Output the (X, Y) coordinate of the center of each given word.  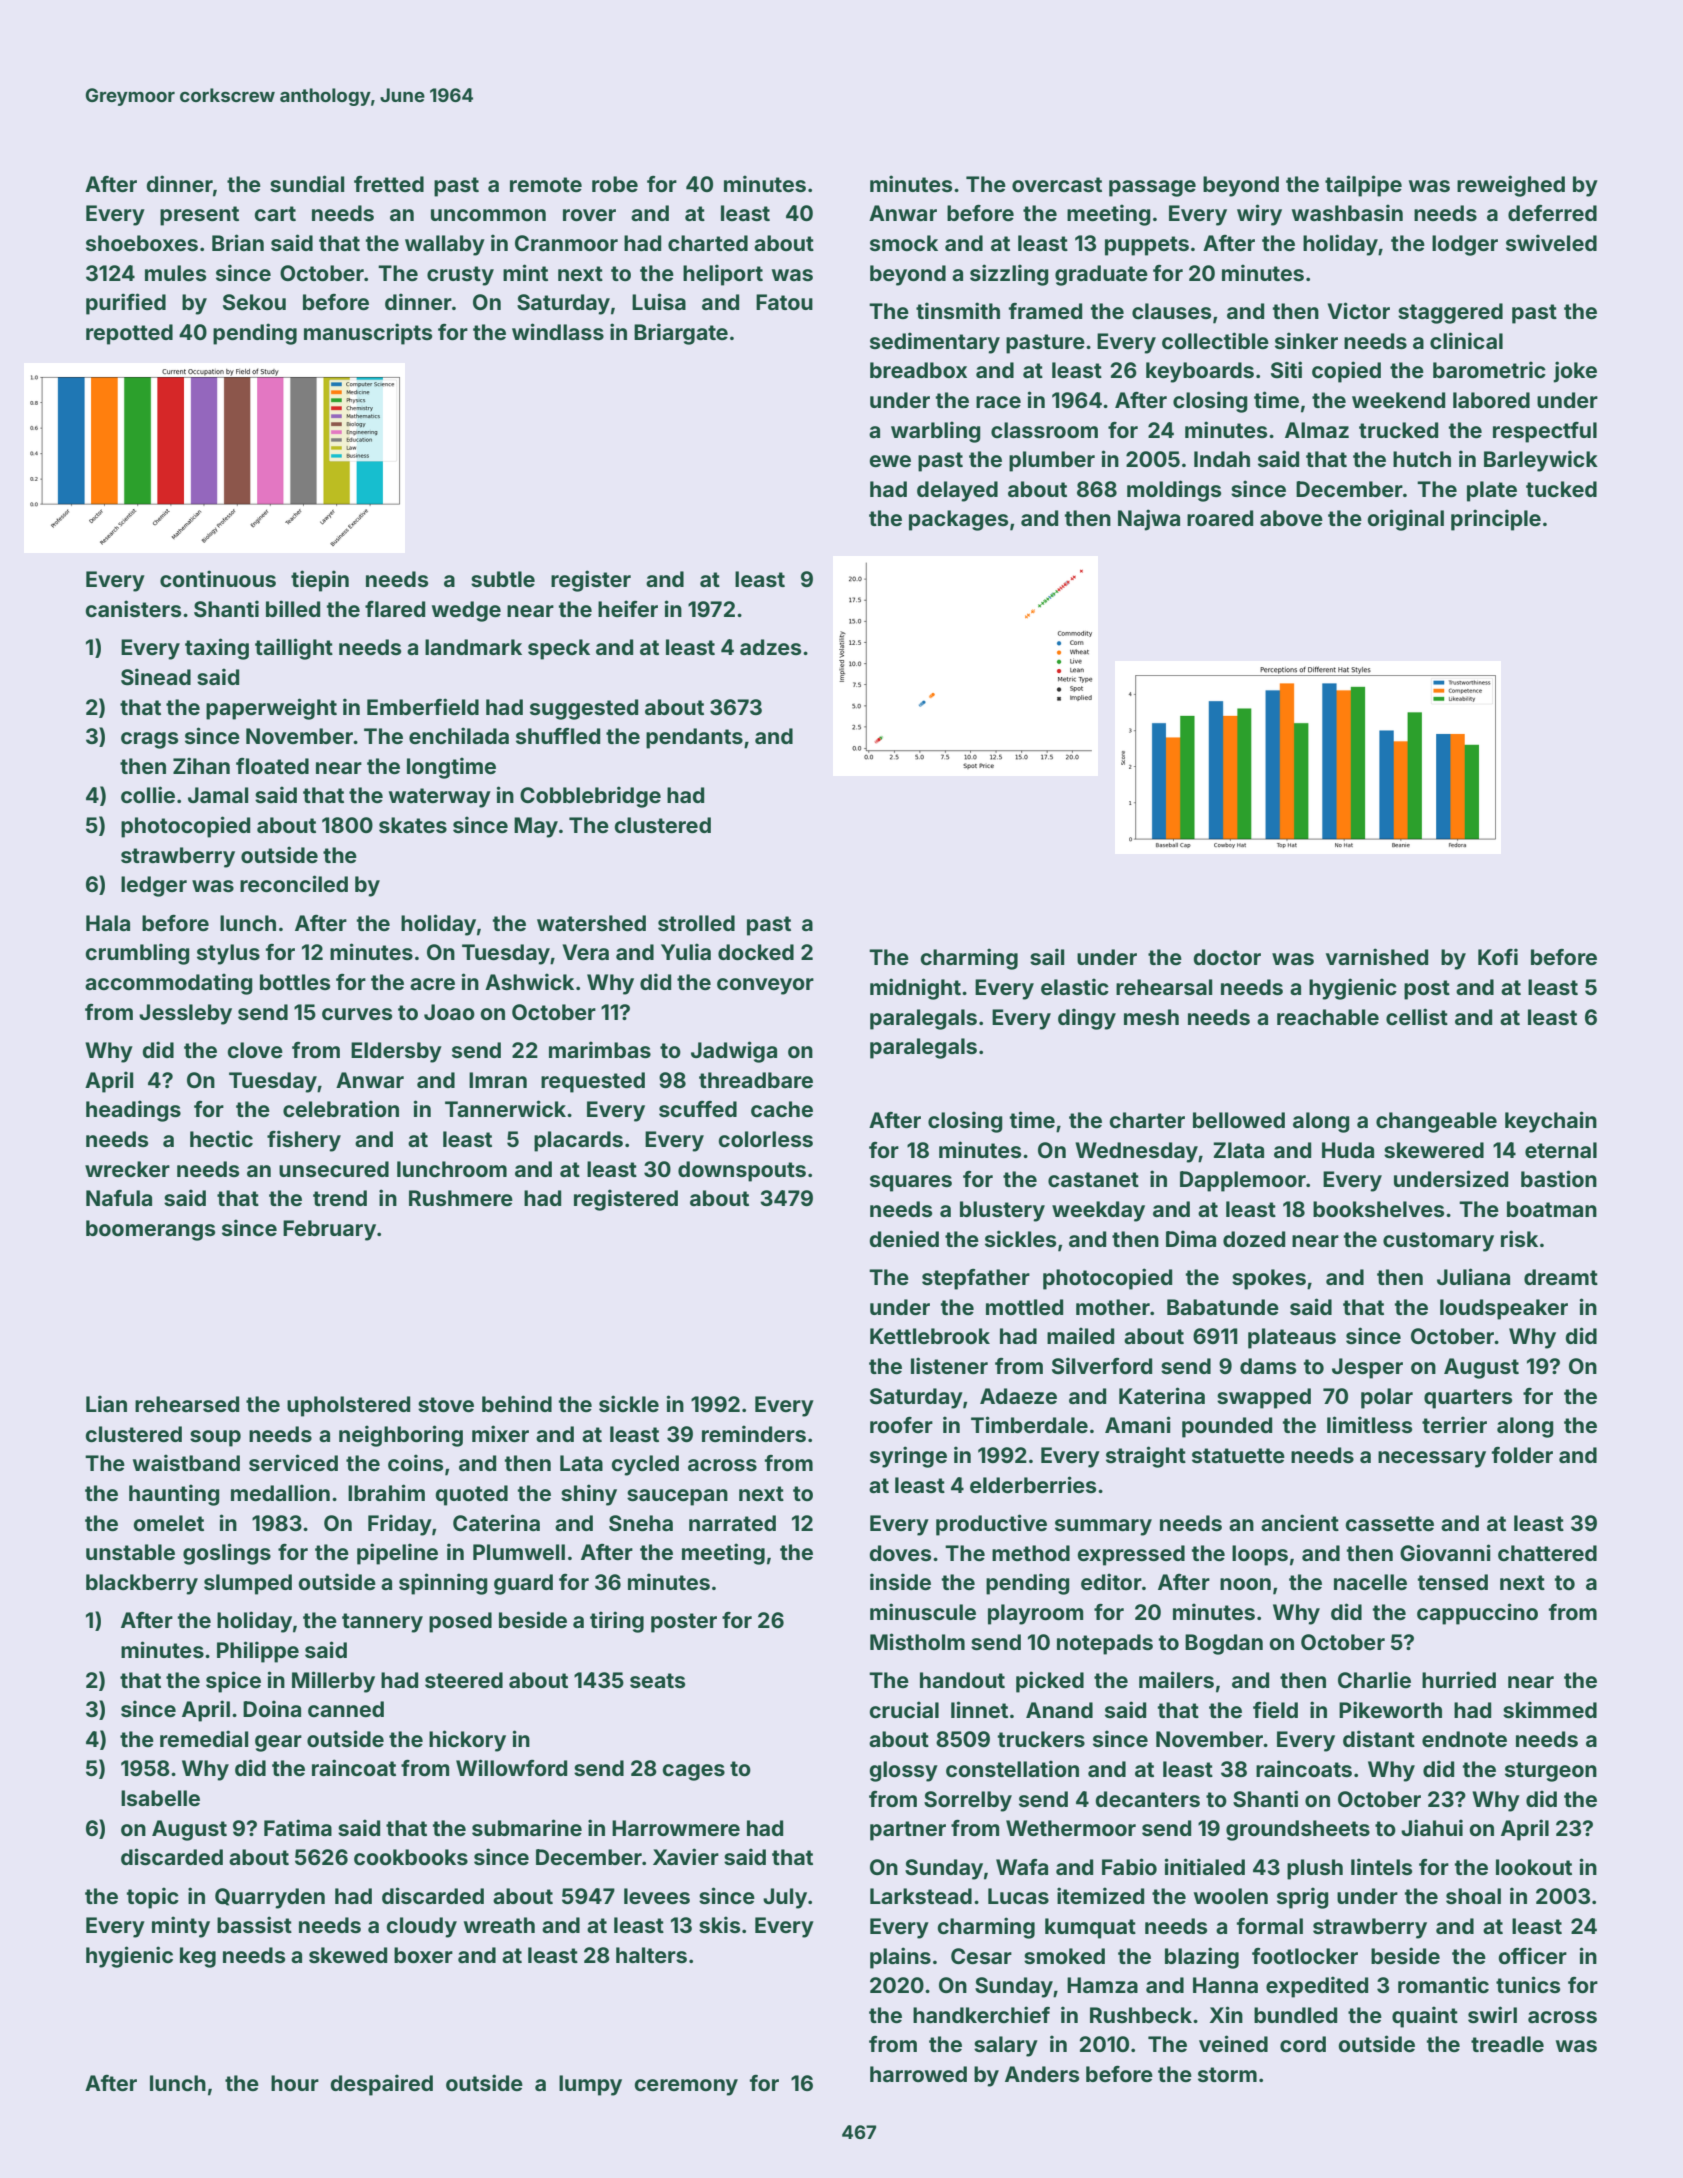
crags (149, 740)
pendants (694, 738)
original (1406, 520)
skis (719, 1924)
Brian (238, 242)
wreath (499, 1925)
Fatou (784, 302)
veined (1233, 2043)
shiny (589, 1495)
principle (1496, 520)
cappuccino (1477, 1614)
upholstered (348, 1406)
